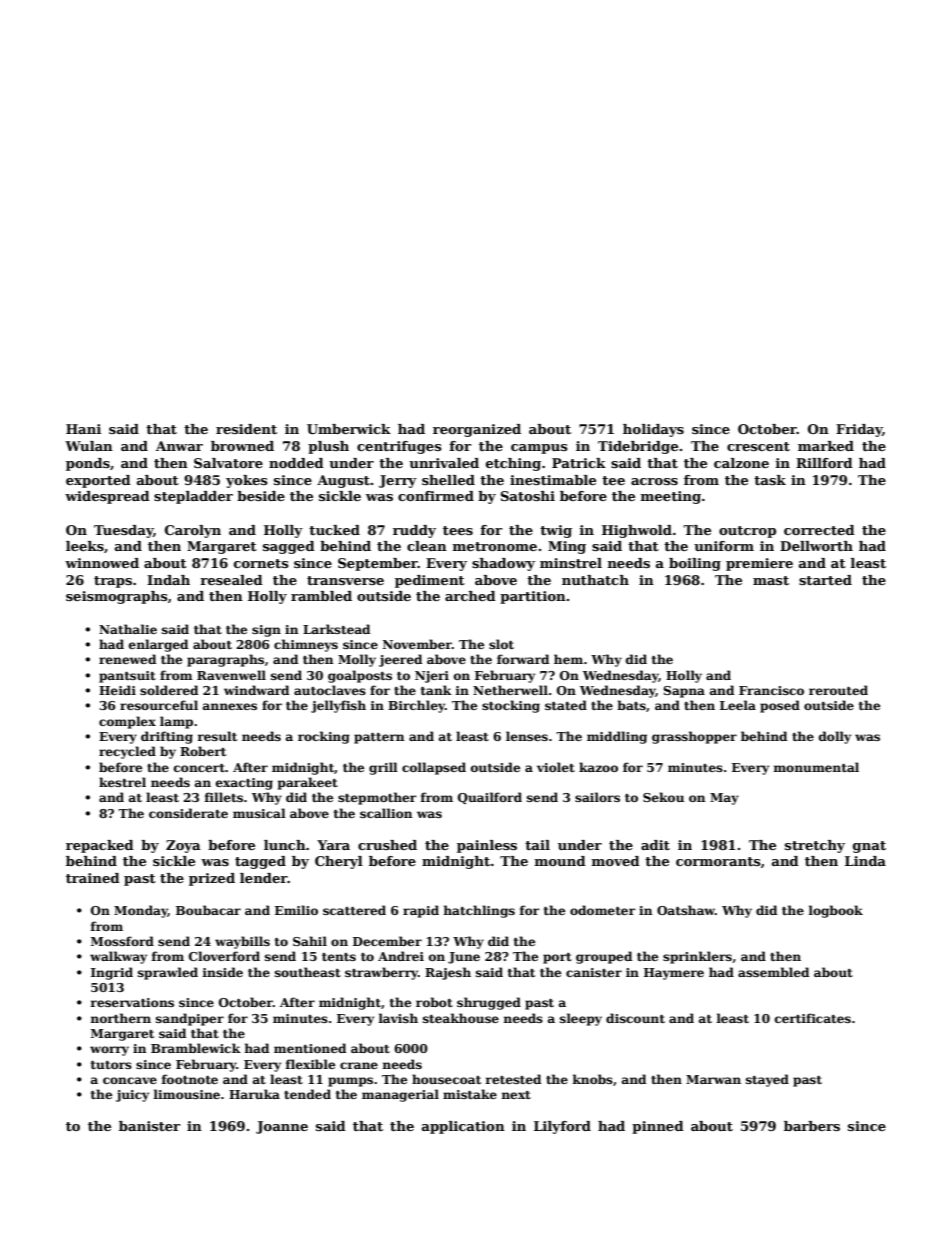  What do you see at coordinates (334, 530) in the screenshot?
I see `tucked` at bounding box center [334, 530].
